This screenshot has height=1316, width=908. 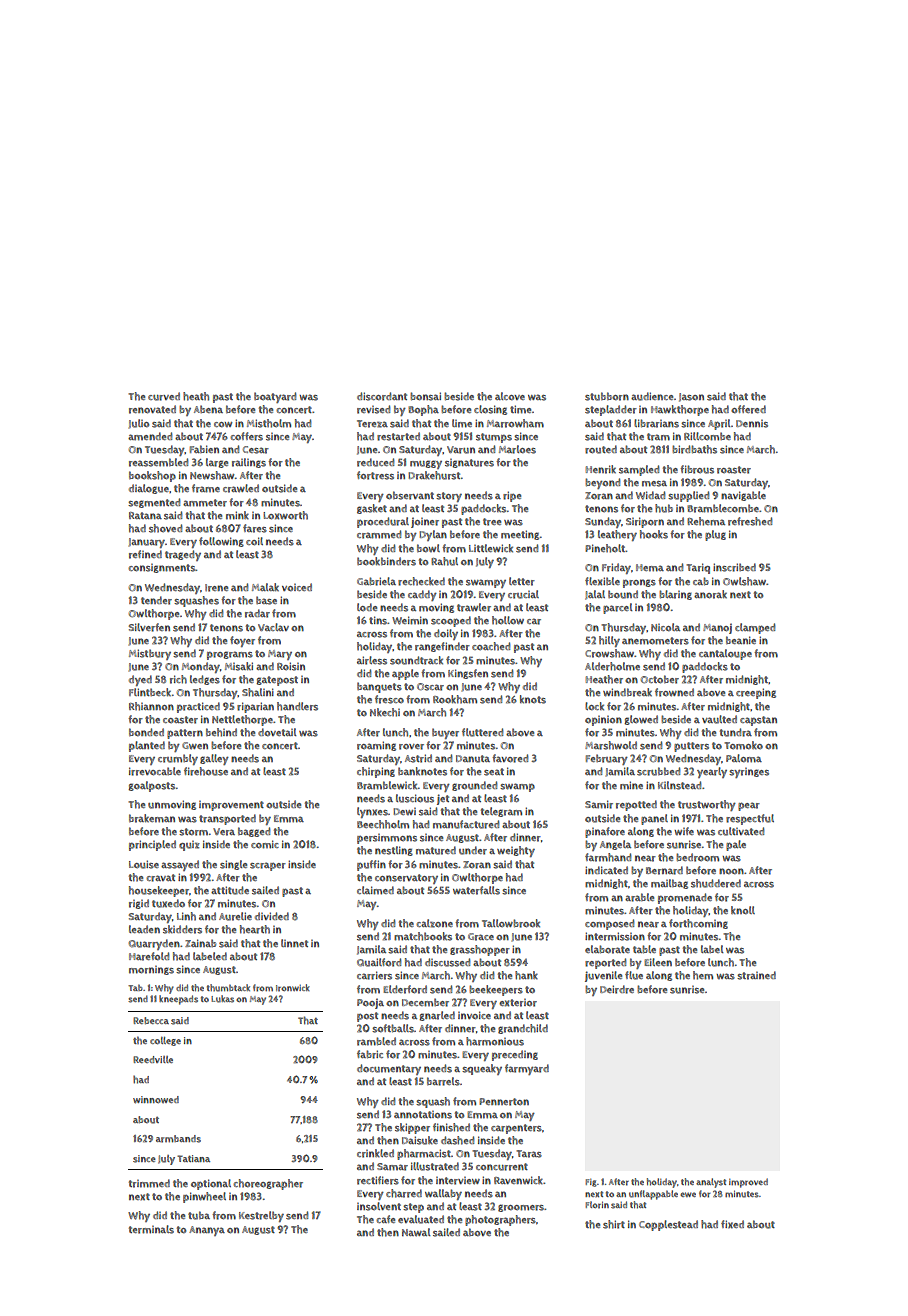 What do you see at coordinates (518, 1003) in the screenshot?
I see `exterior` at bounding box center [518, 1003].
